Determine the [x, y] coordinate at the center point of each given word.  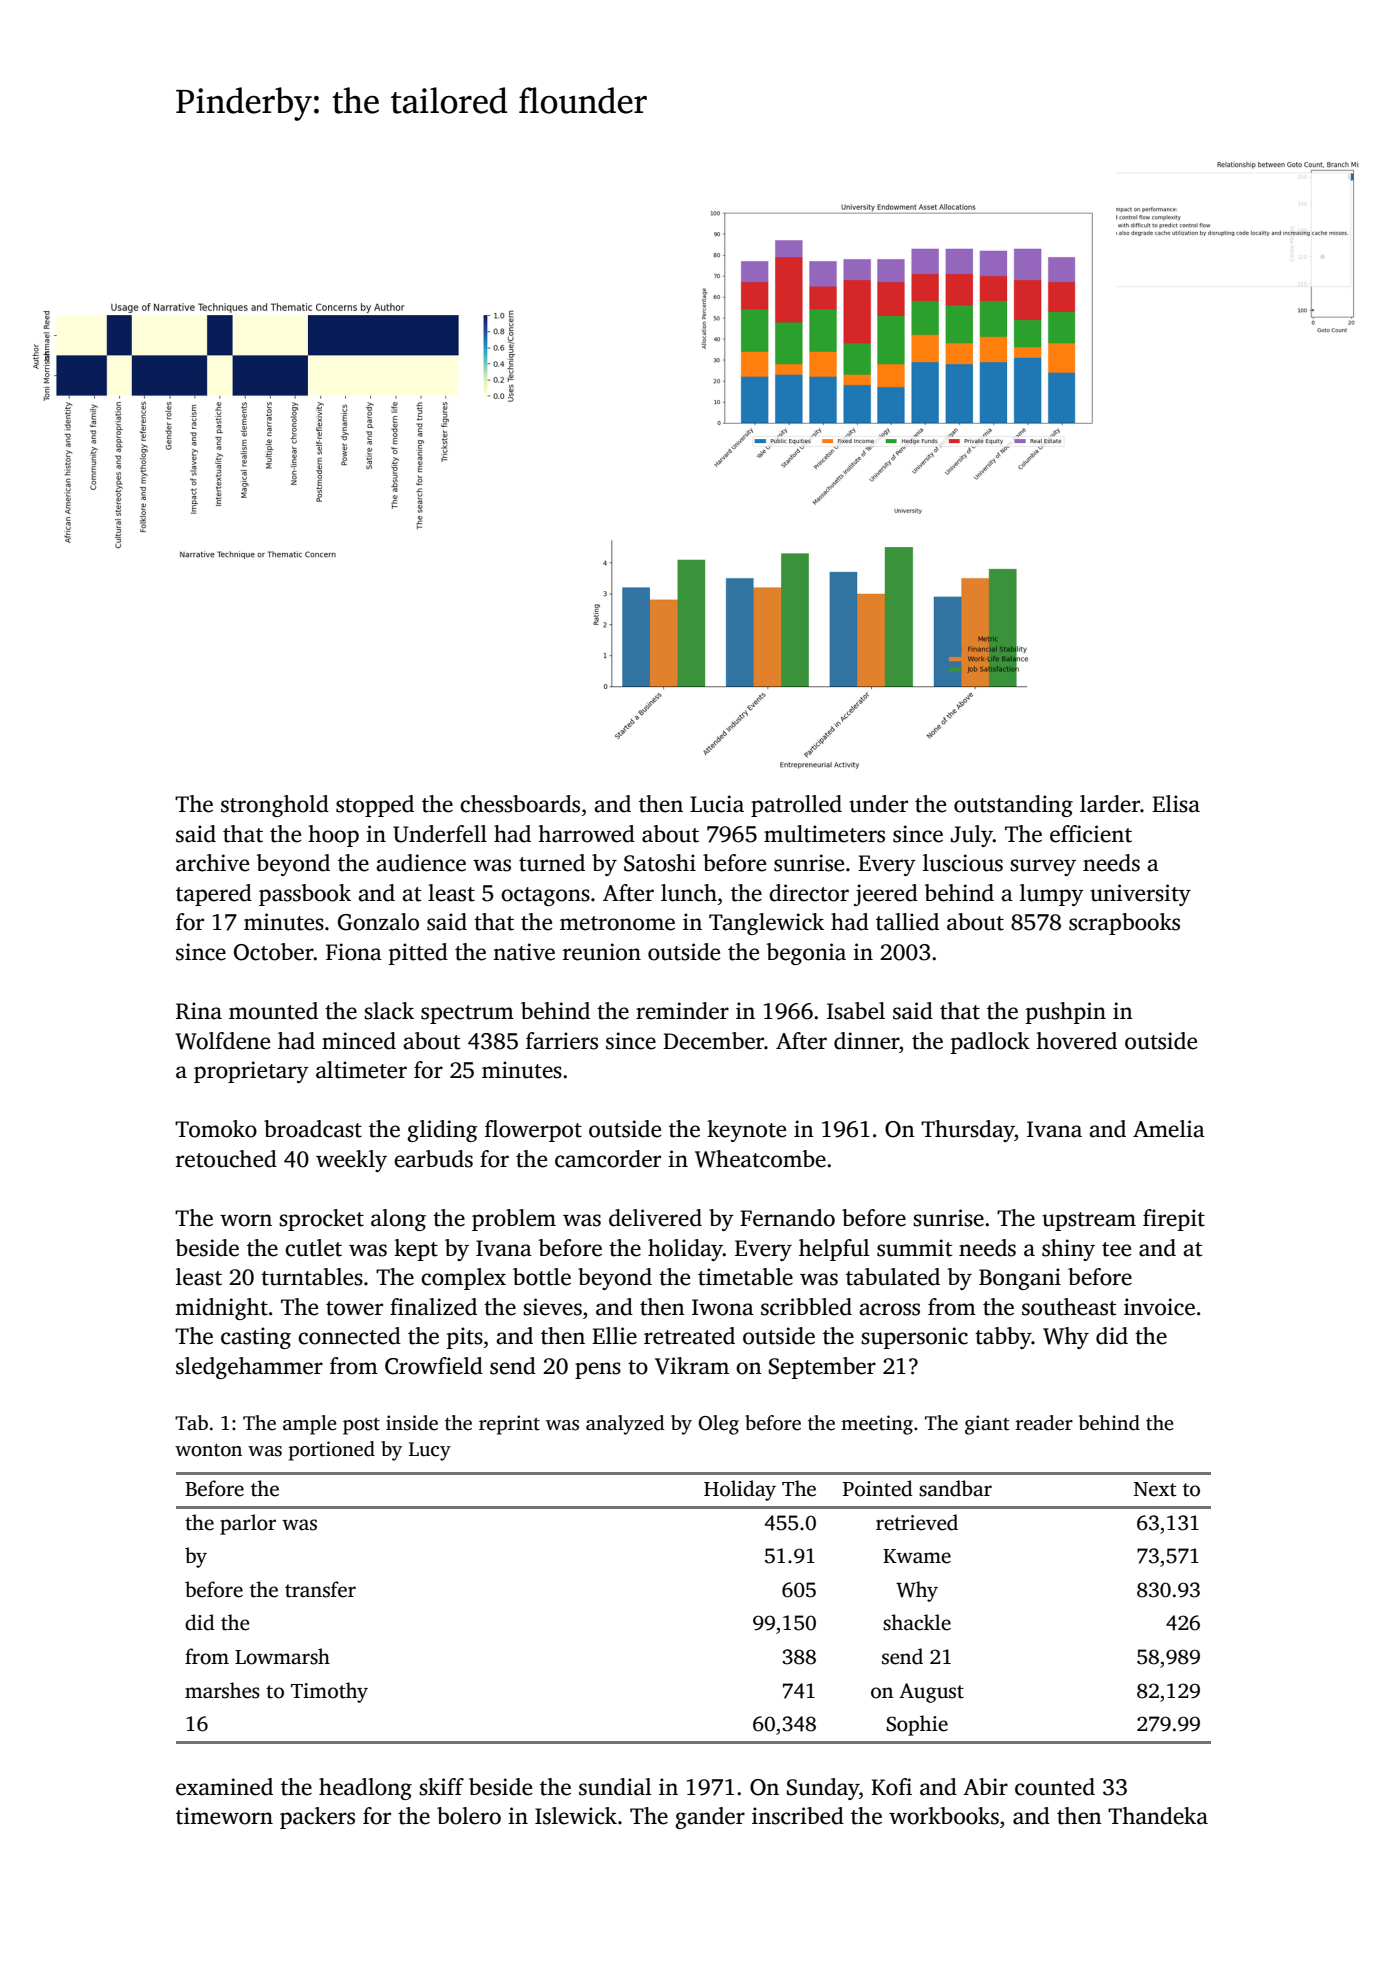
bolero [469, 1816]
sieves [552, 1307]
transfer [320, 1589]
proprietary [251, 1072]
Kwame [917, 1556]
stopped [375, 806]
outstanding [1013, 806]
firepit [1174, 1220]
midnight [221, 1309]
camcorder [608, 1159]
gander [710, 1818]
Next [1155, 1489]
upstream [1089, 1221]
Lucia [717, 804]
